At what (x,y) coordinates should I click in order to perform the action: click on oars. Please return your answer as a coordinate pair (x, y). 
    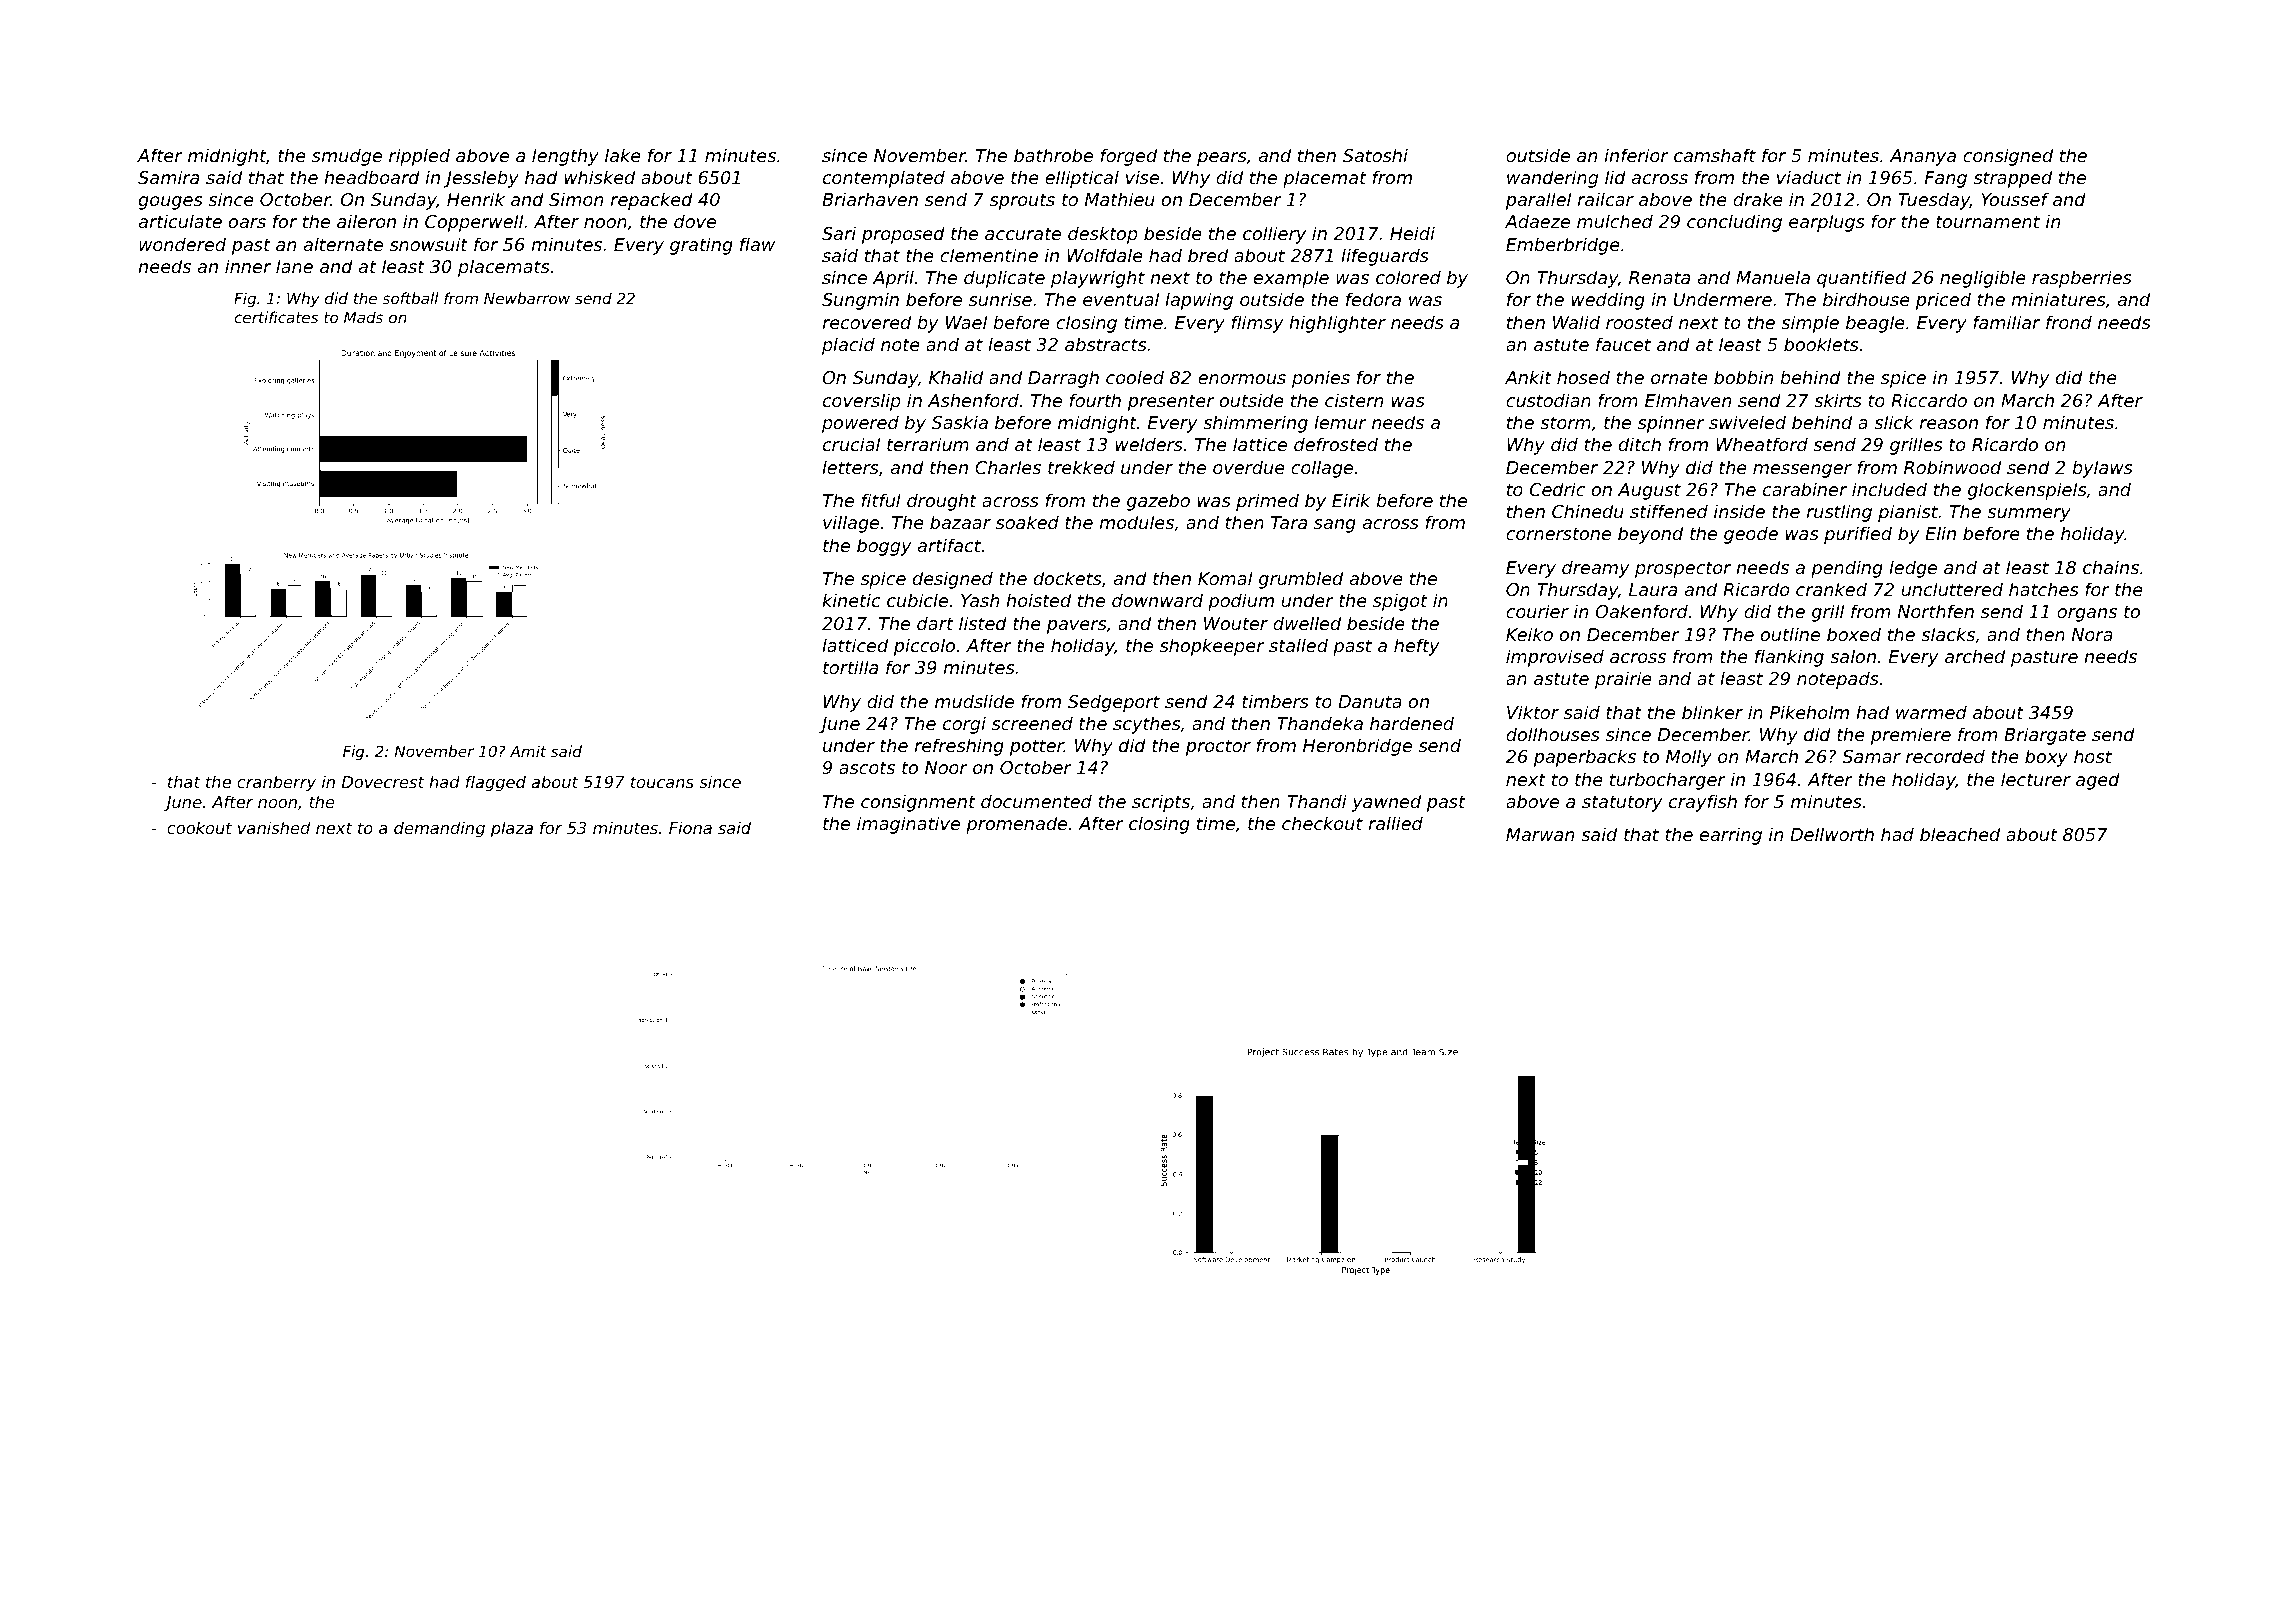
    Looking at the image, I should click on (247, 223).
